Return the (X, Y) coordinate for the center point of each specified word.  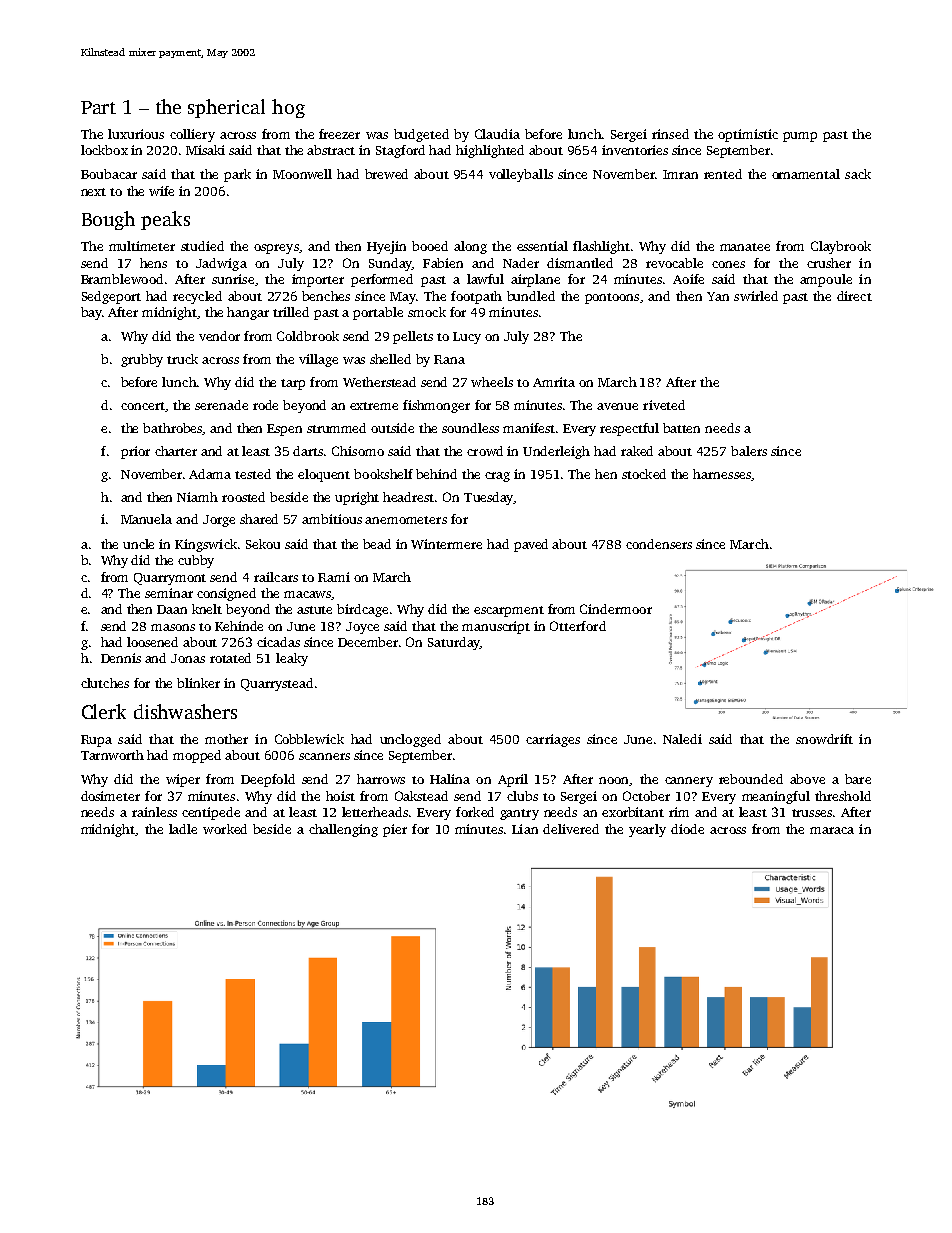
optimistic (748, 135)
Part (98, 107)
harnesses (722, 474)
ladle (183, 829)
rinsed (670, 134)
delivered (571, 829)
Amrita (554, 382)
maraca (832, 830)
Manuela (146, 519)
